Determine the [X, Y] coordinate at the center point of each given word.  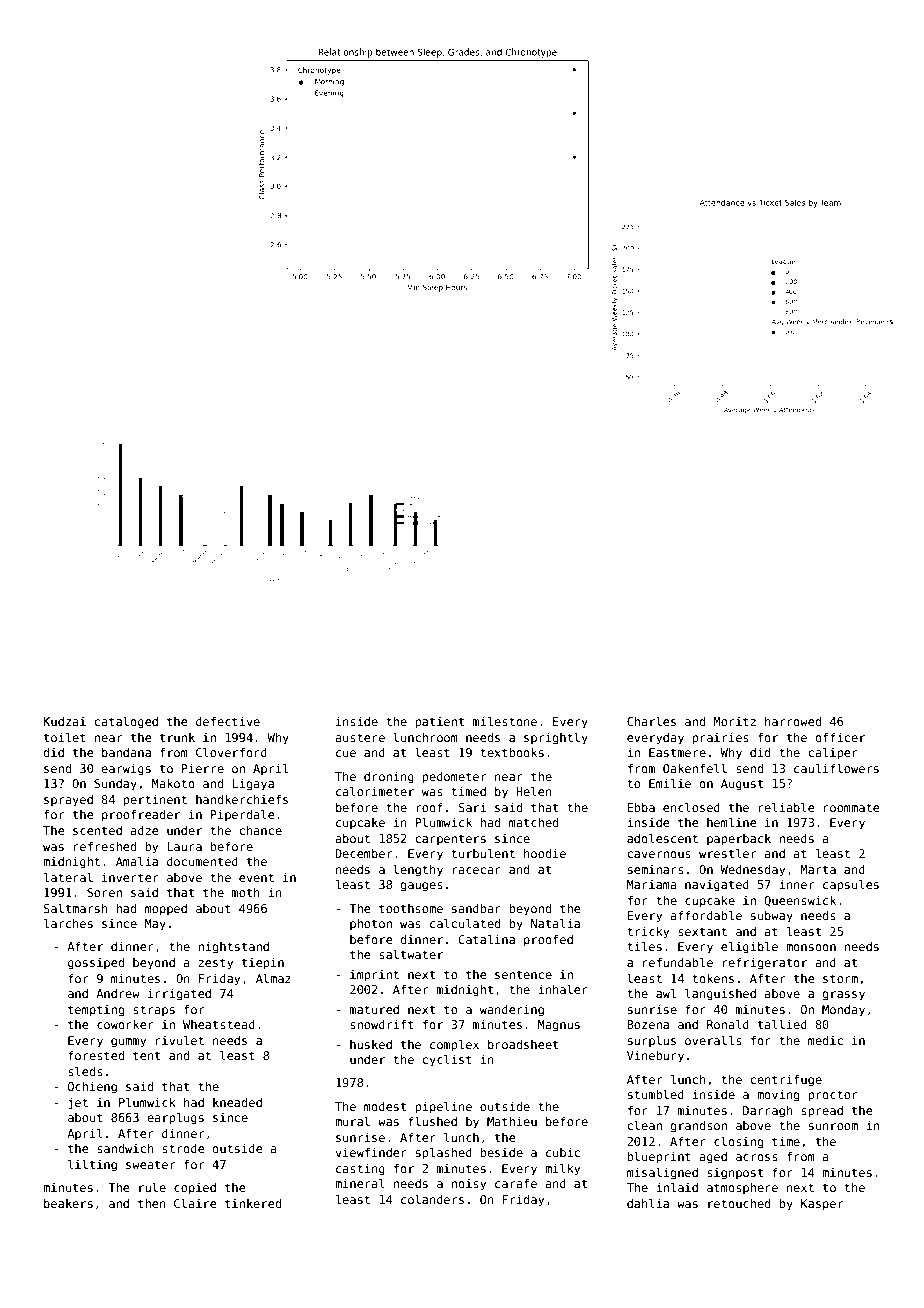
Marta [818, 869]
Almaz [273, 978]
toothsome [411, 908]
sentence [523, 974]
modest [385, 1106]
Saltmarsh [75, 908]
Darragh [768, 1112]
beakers [68, 1203]
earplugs [175, 1118]
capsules [851, 885]
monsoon [811, 947]
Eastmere [677, 752]
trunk [177, 737]
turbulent [483, 853]
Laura [184, 846]
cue [346, 753]
